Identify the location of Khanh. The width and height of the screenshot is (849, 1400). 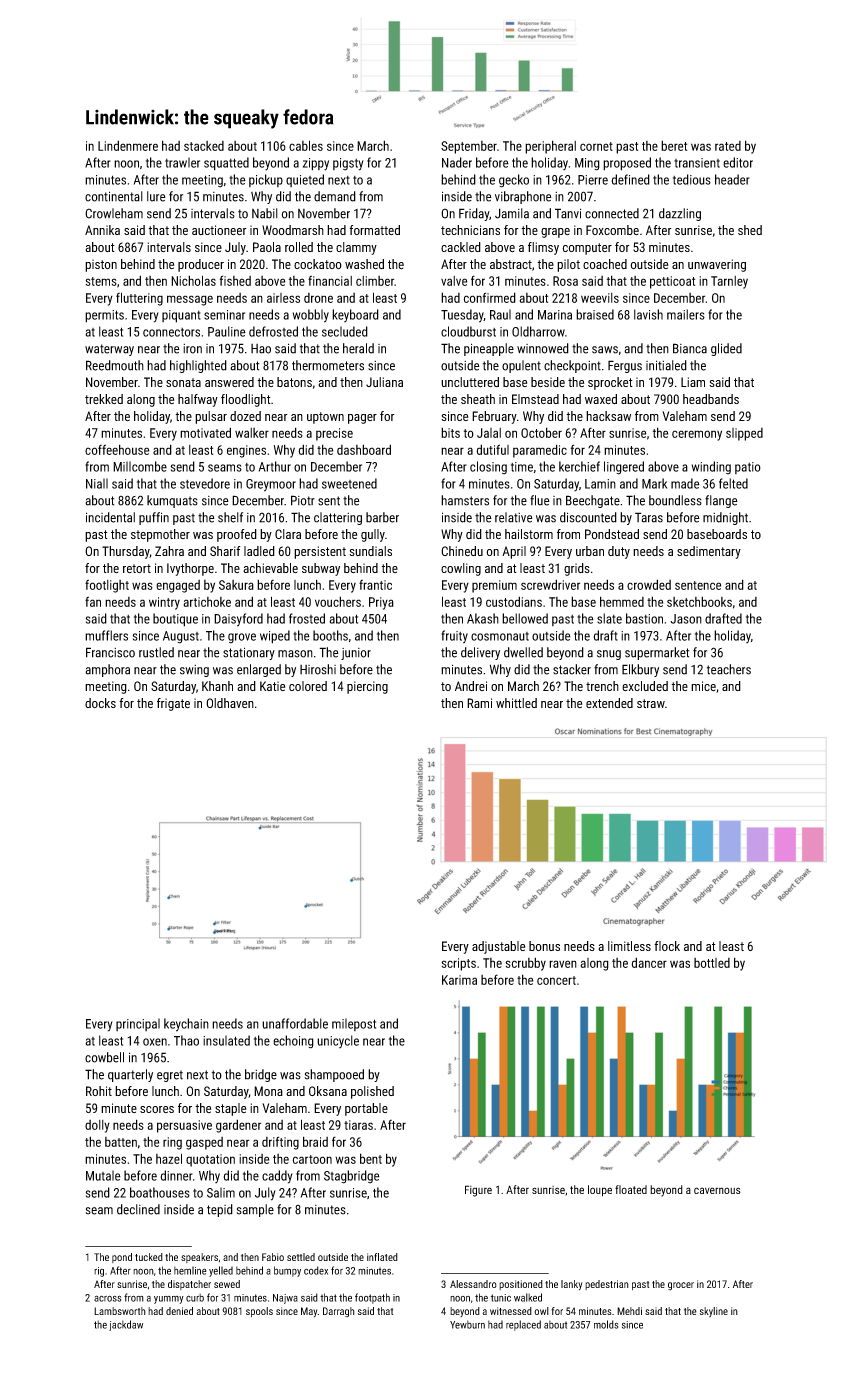
(217, 686).
